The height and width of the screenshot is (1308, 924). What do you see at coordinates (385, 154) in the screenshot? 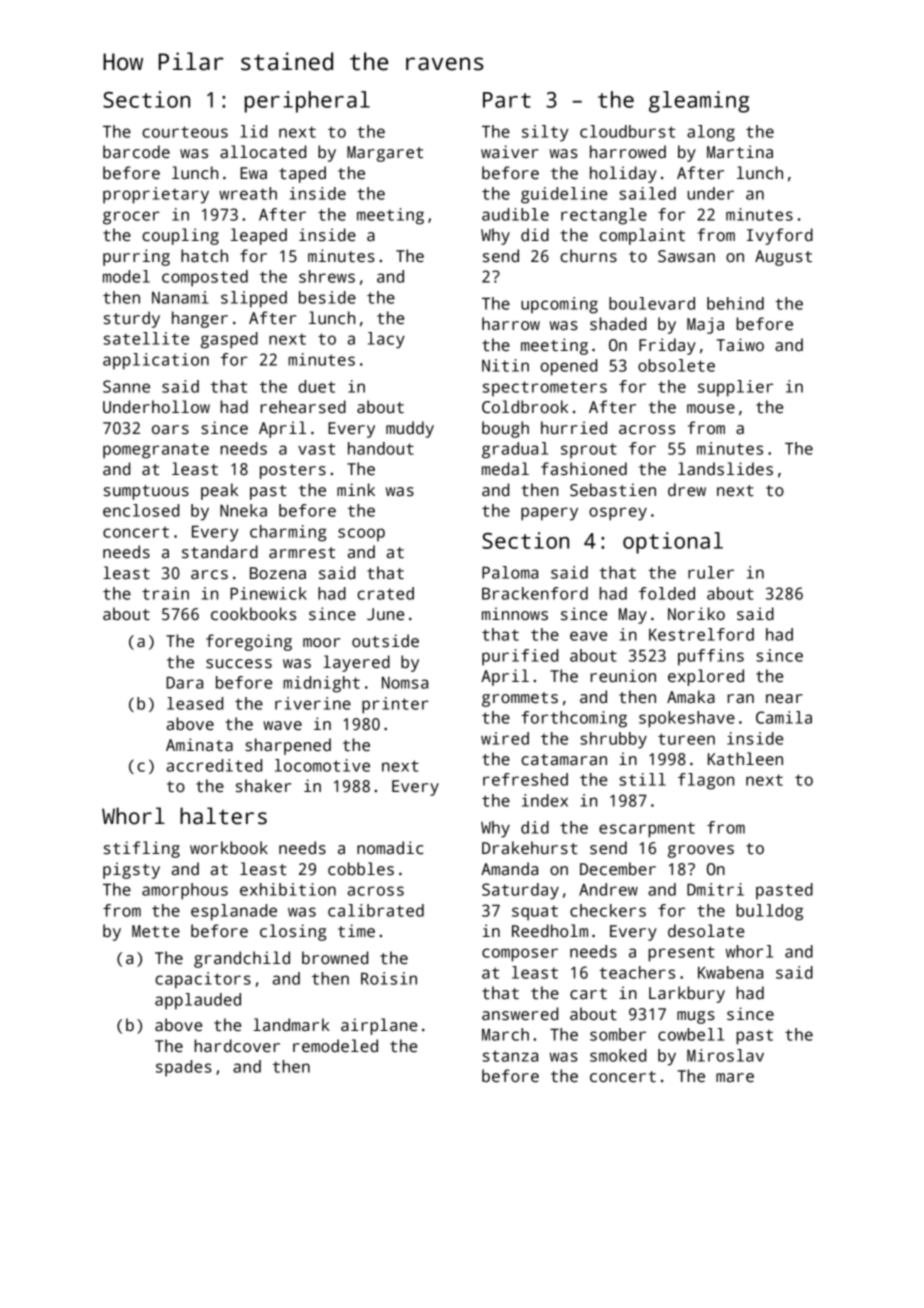
I see `Margaret` at bounding box center [385, 154].
